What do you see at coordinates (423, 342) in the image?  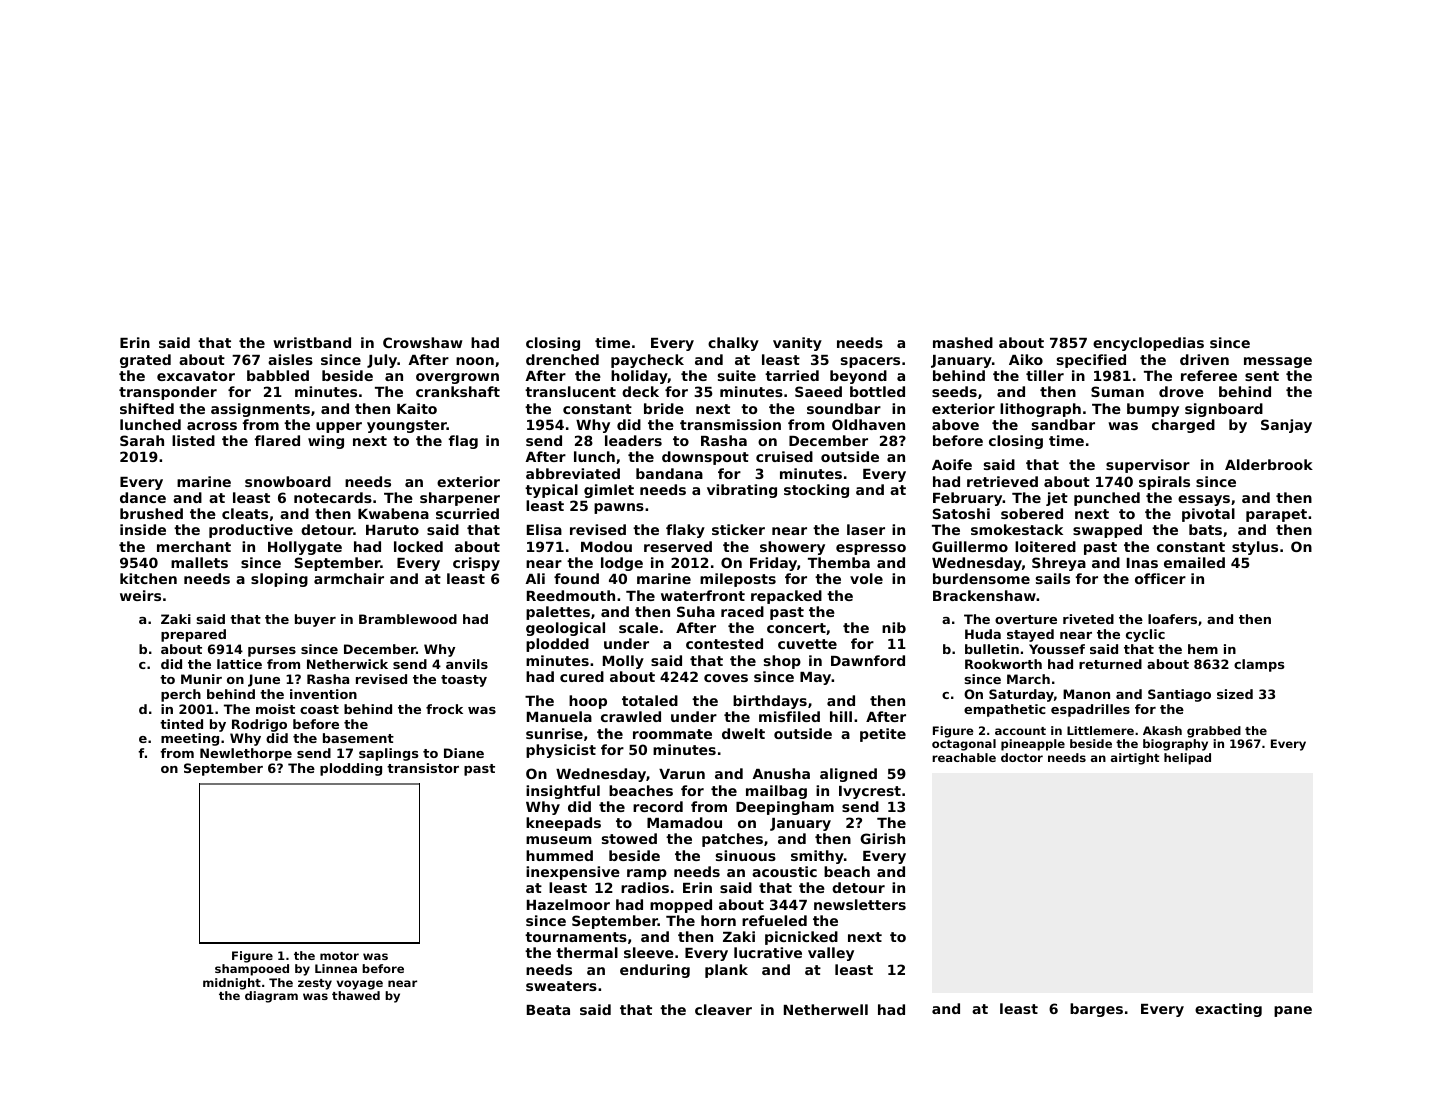 I see `Crowshaw` at bounding box center [423, 342].
